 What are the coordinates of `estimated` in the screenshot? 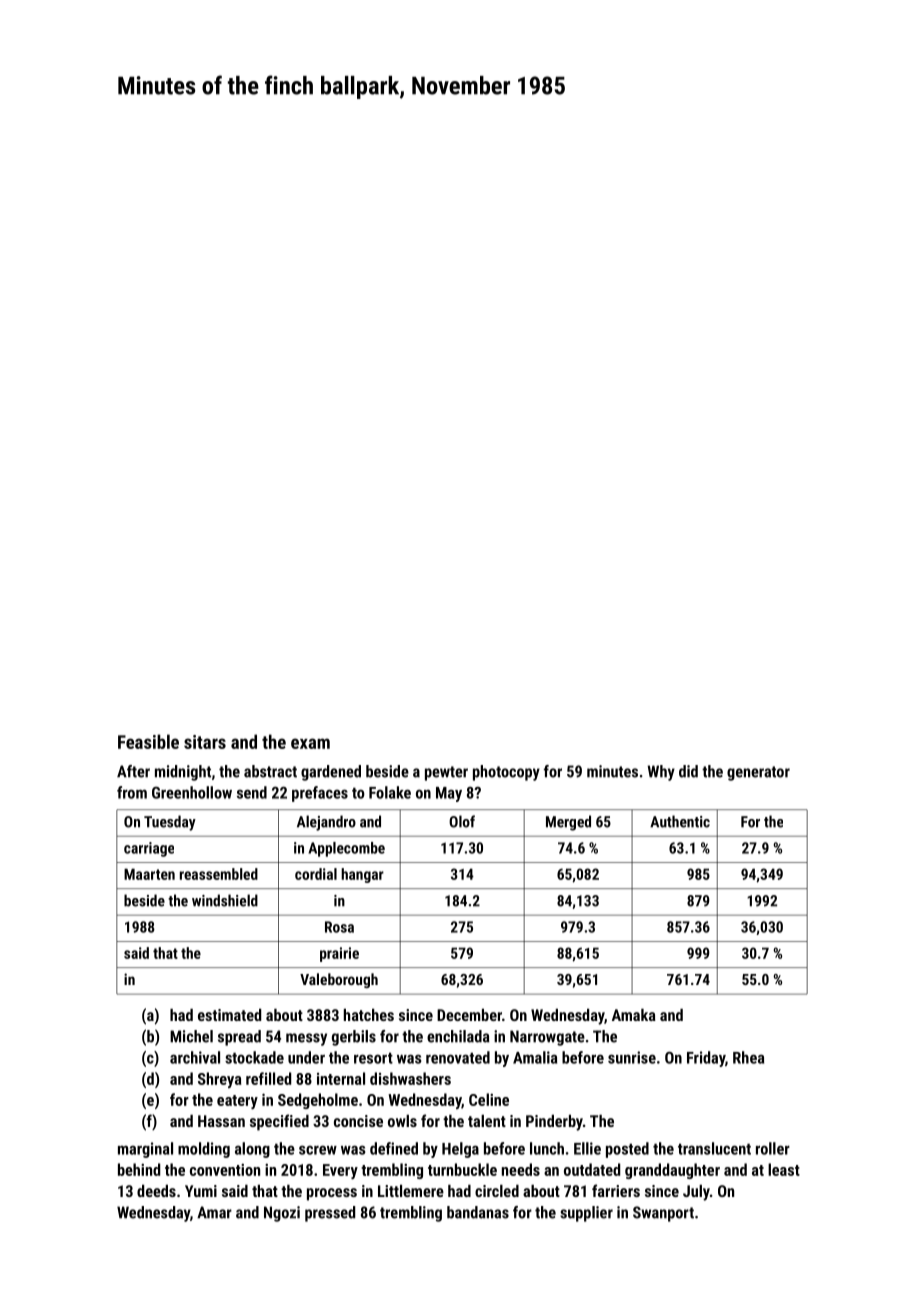 It's located at (229, 1015).
